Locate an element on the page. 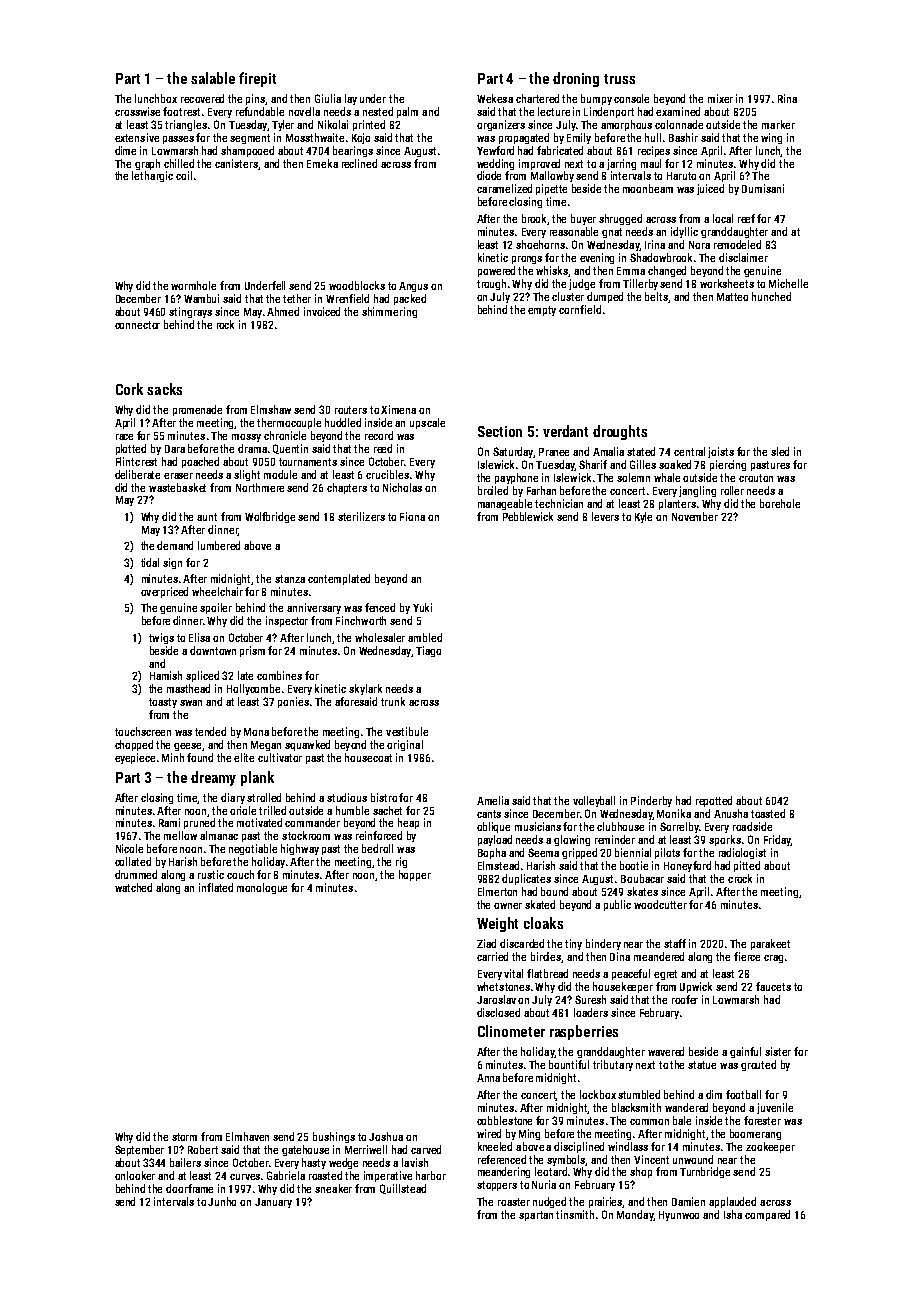 The image size is (924, 1308). empty is located at coordinates (542, 311).
